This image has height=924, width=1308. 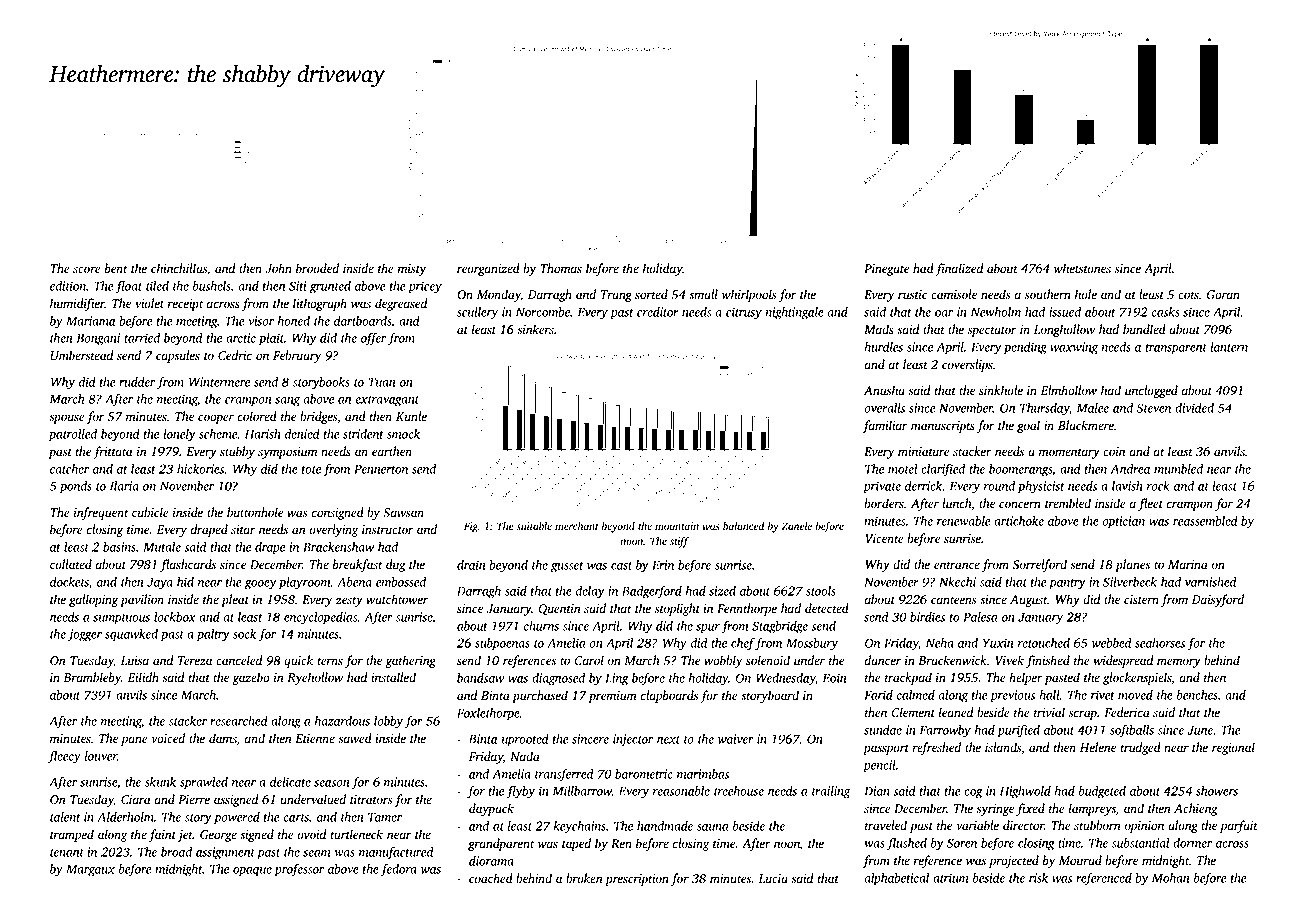 I want to click on regional, so click(x=1233, y=748).
